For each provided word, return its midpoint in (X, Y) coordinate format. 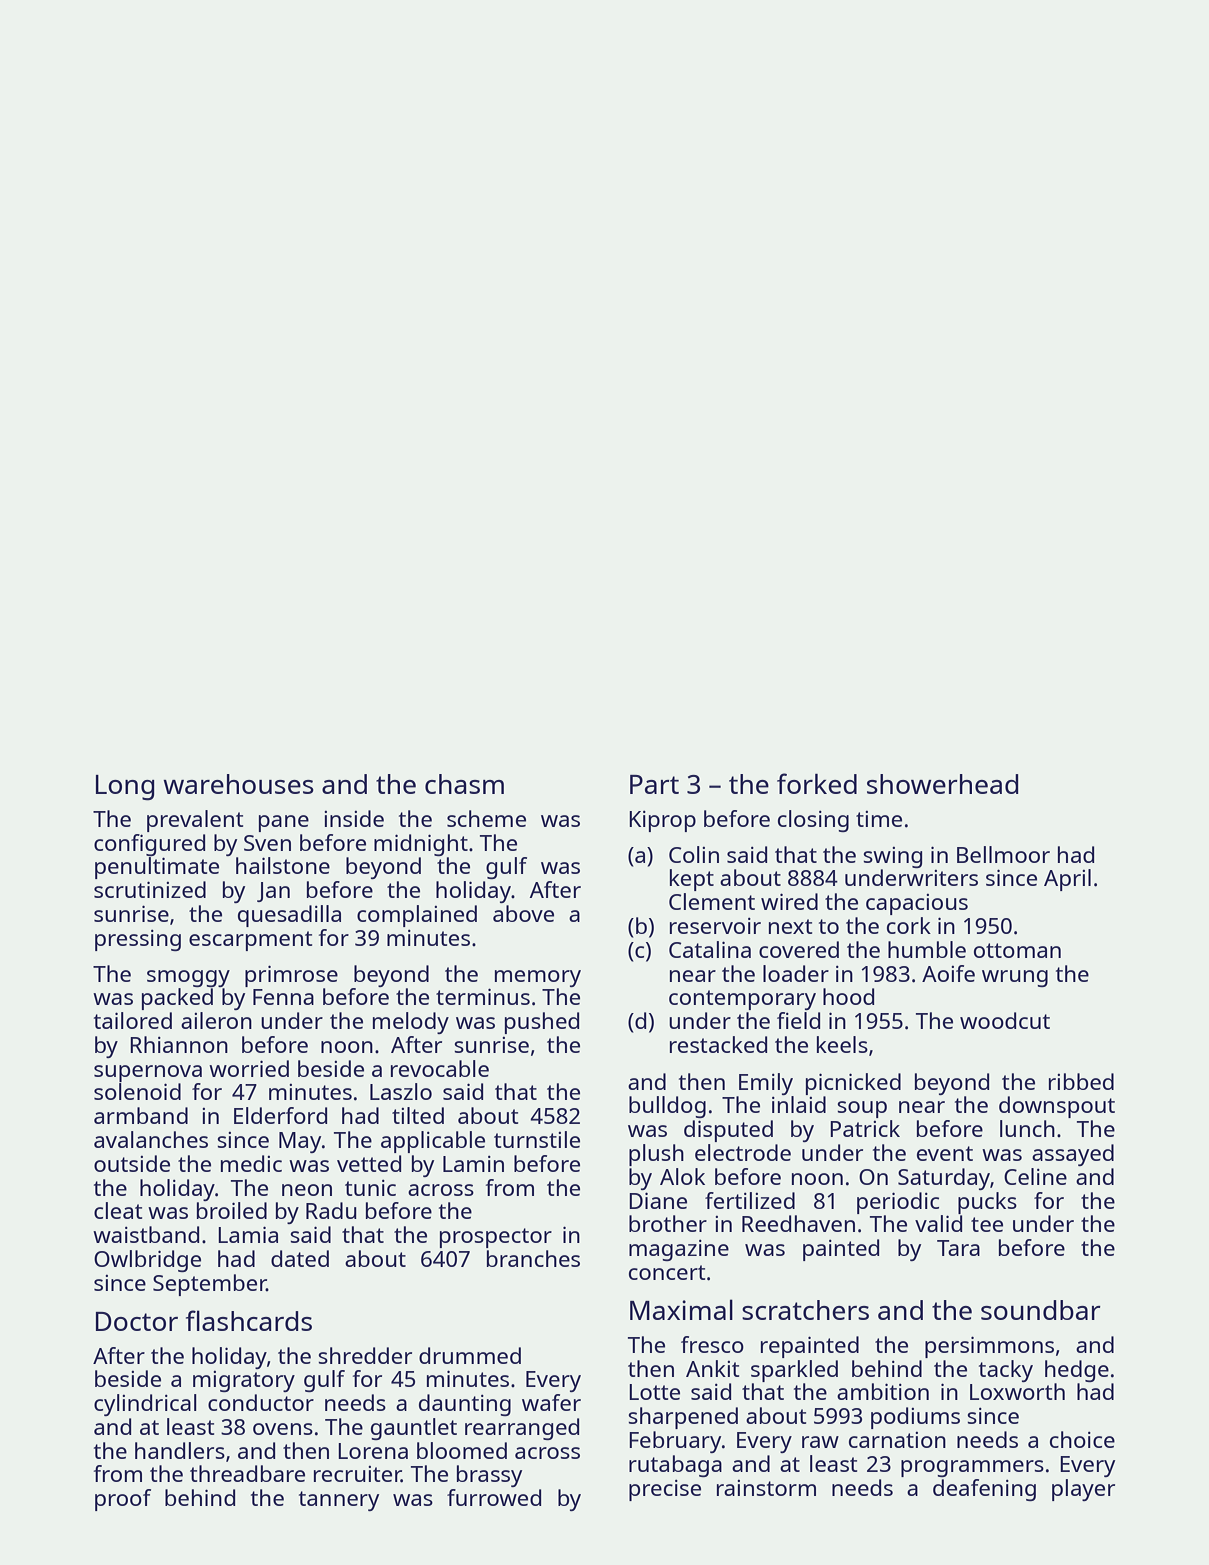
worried (249, 1068)
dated (300, 1258)
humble (927, 949)
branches (533, 1258)
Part (654, 784)
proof (123, 1500)
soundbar (1041, 1310)
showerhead (942, 784)
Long (125, 788)
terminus (483, 996)
